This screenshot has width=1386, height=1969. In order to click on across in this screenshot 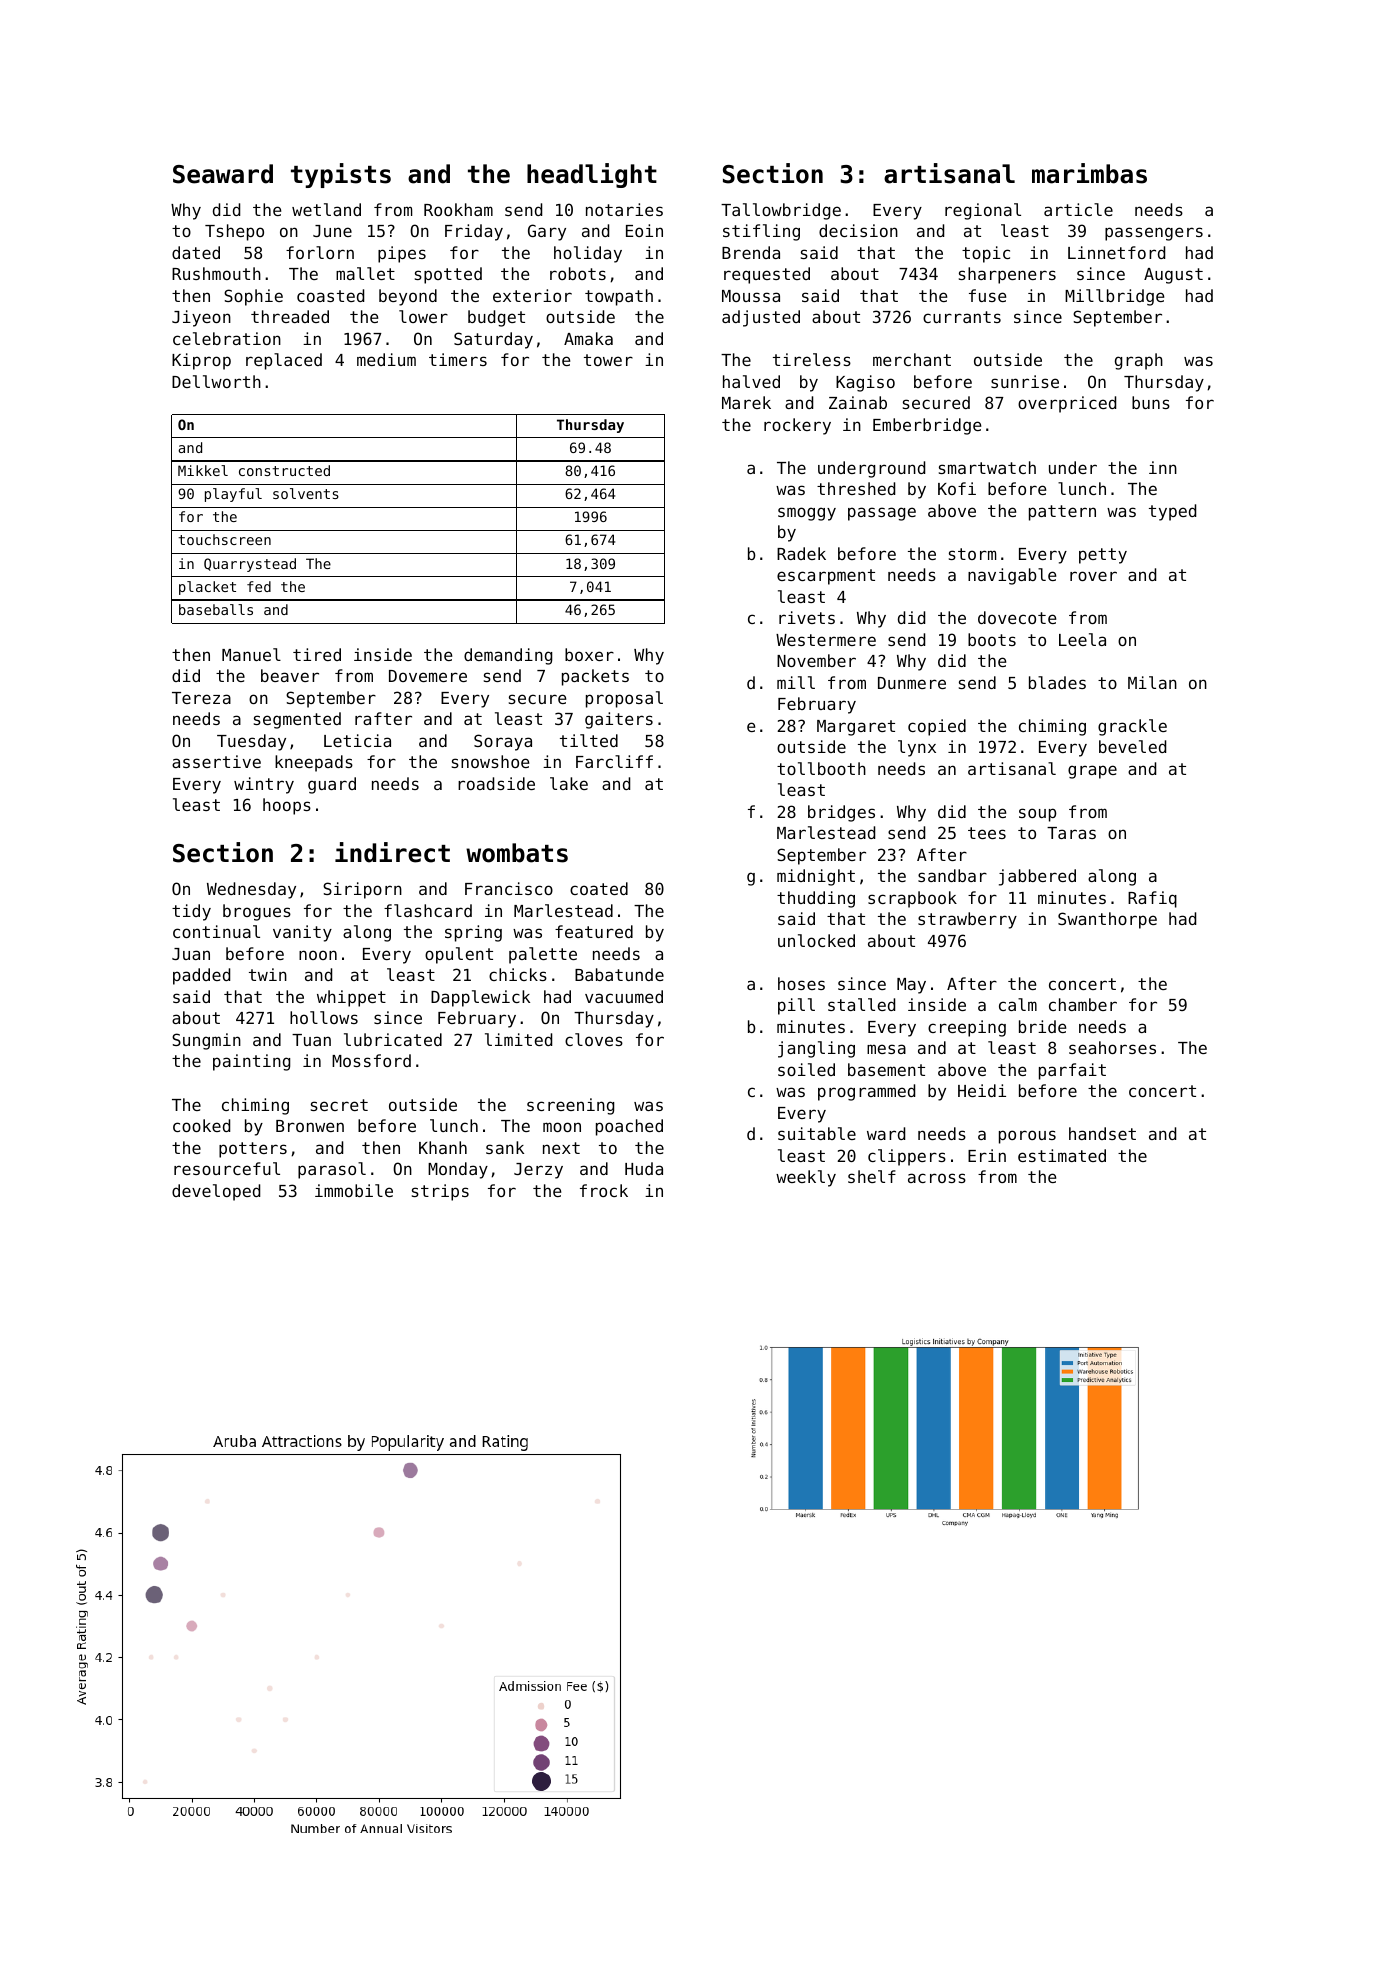, I will do `click(937, 1178)`.
